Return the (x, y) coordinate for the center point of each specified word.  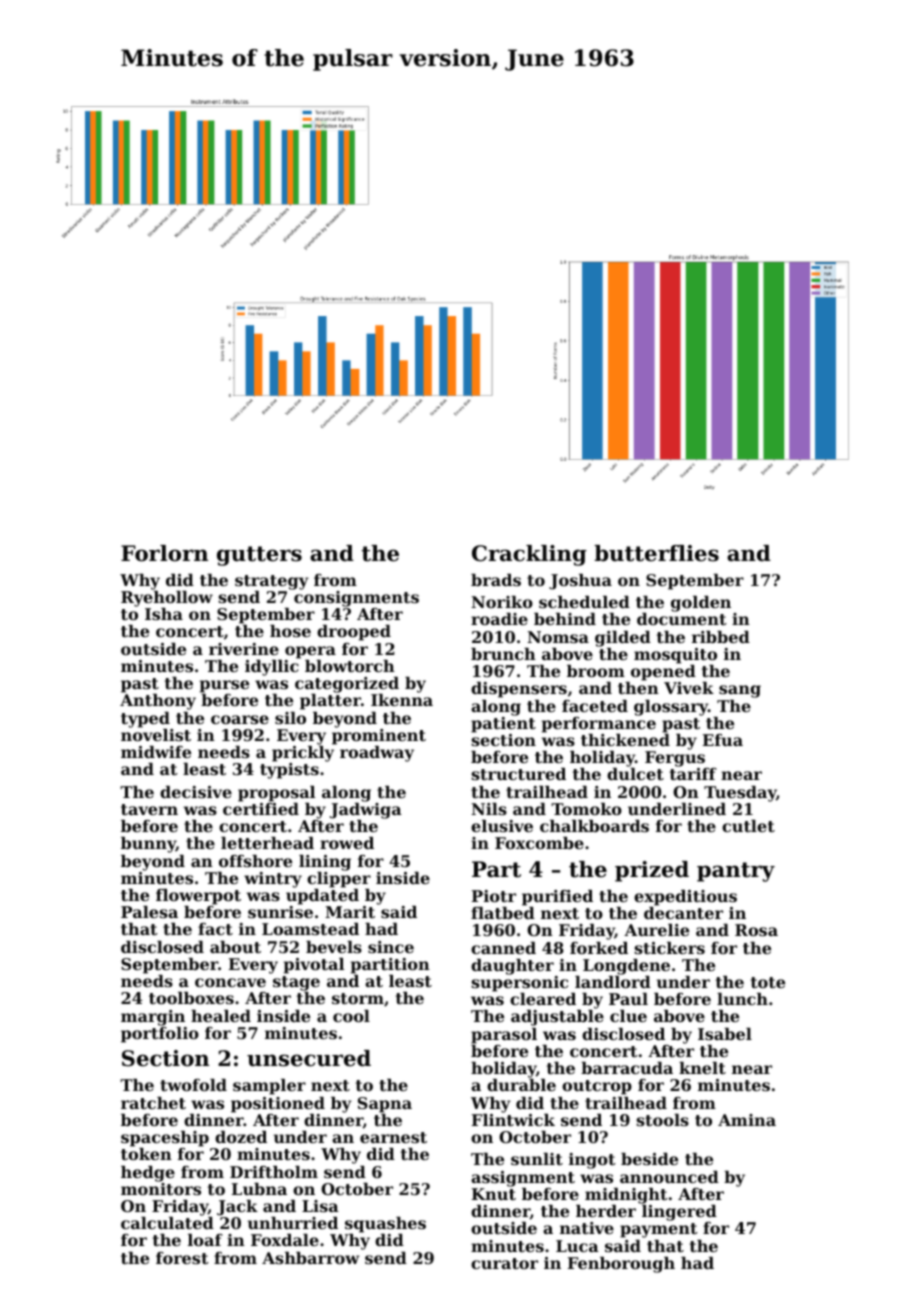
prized (652, 871)
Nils (489, 809)
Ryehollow (167, 599)
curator (504, 1263)
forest (182, 1258)
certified (261, 809)
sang (740, 691)
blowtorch (350, 666)
